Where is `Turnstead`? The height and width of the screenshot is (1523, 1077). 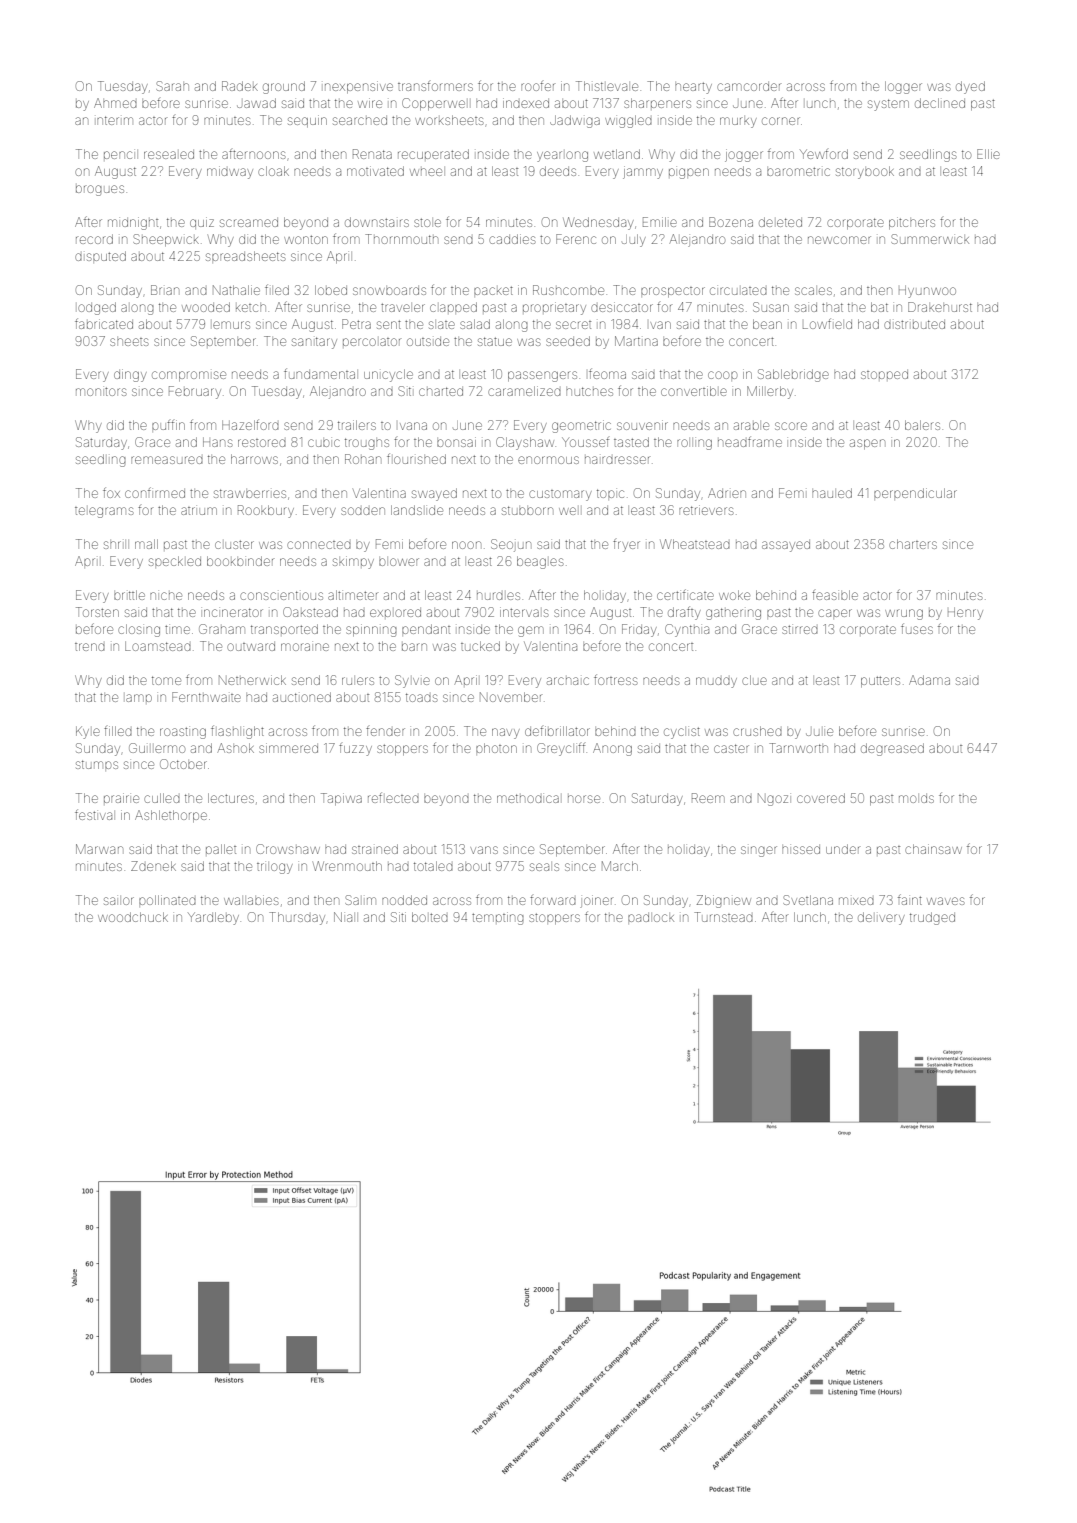 Turnstead is located at coordinates (723, 917).
